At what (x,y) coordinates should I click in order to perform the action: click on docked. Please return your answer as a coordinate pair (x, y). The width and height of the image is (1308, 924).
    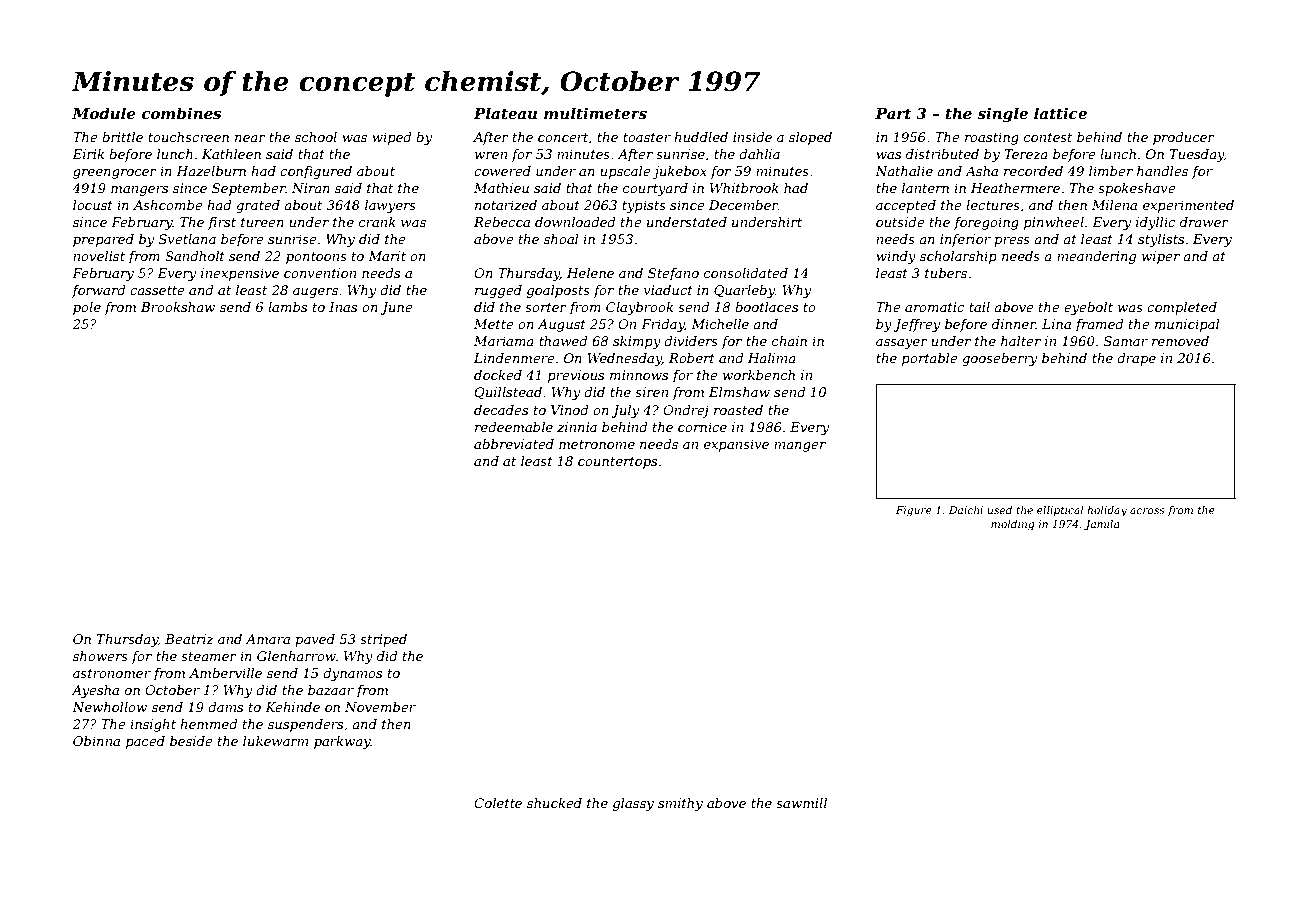
    Looking at the image, I should click on (498, 375).
